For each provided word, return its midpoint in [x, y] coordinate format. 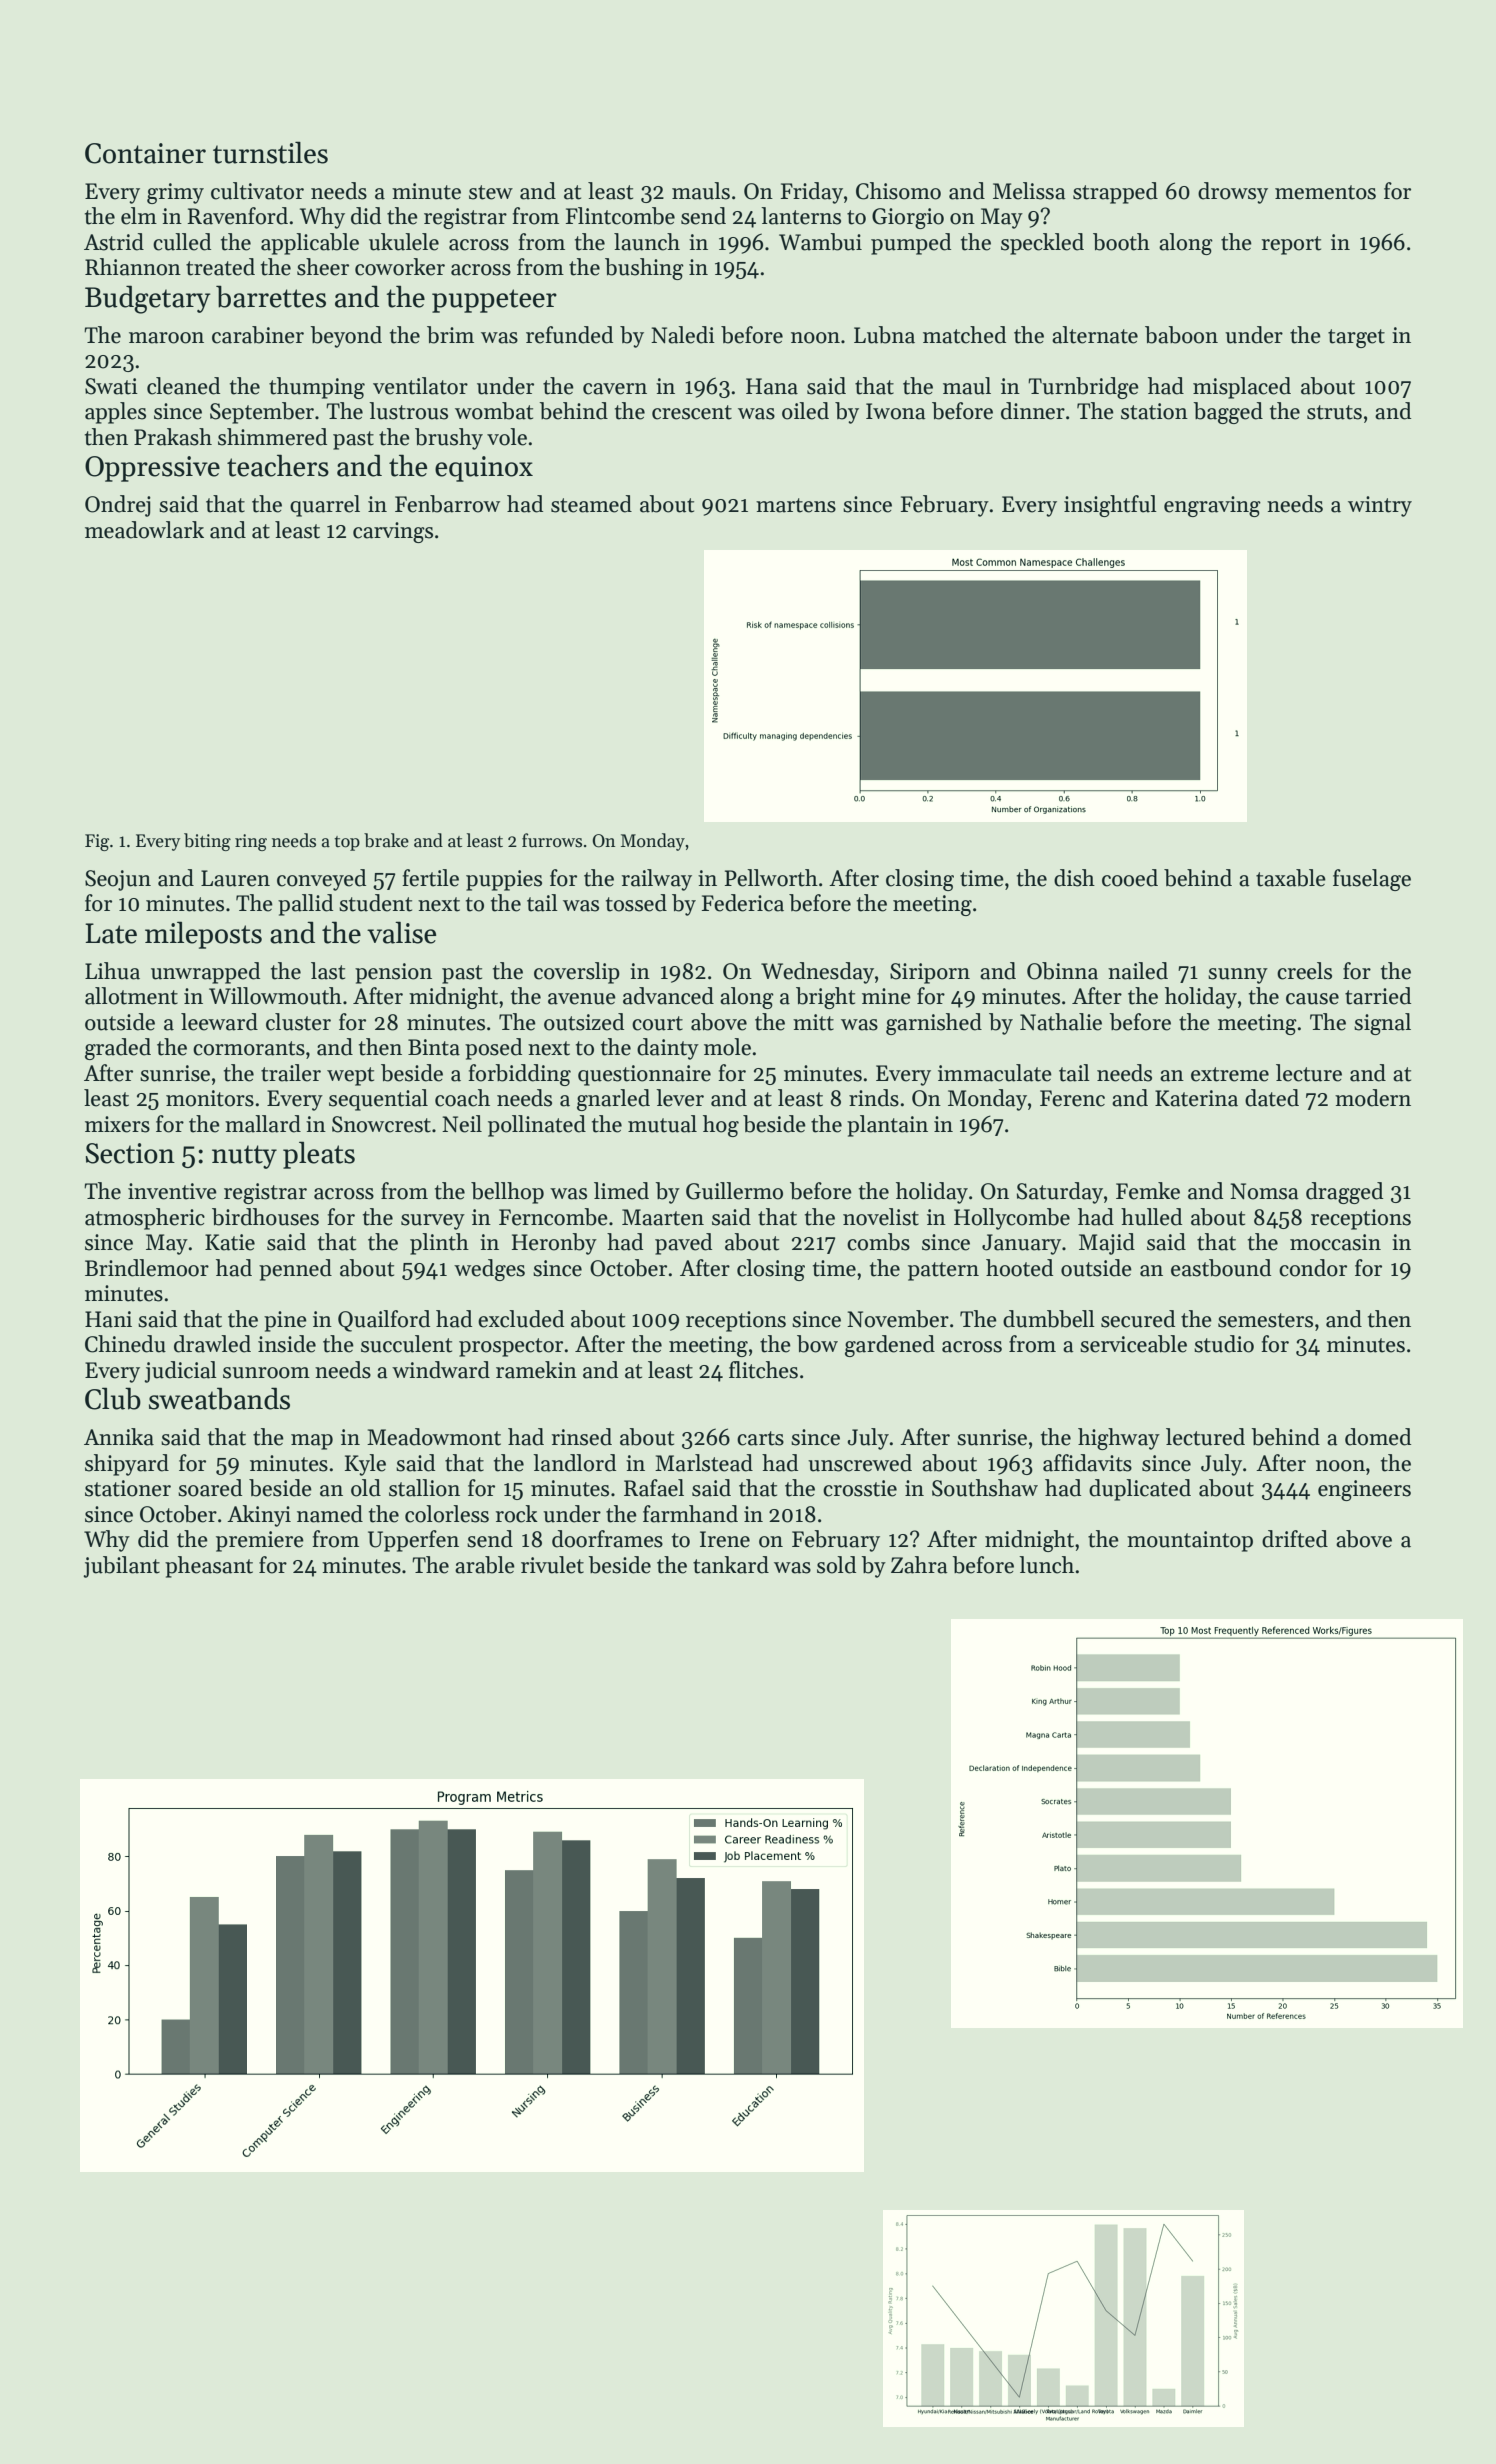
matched [964, 335]
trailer [291, 1073]
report [1291, 245]
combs [878, 1242]
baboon [1181, 335]
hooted [1019, 1268]
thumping [317, 388]
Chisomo [898, 191]
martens [796, 505]
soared [210, 1488]
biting [207, 842]
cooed [1130, 878]
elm [139, 216]
